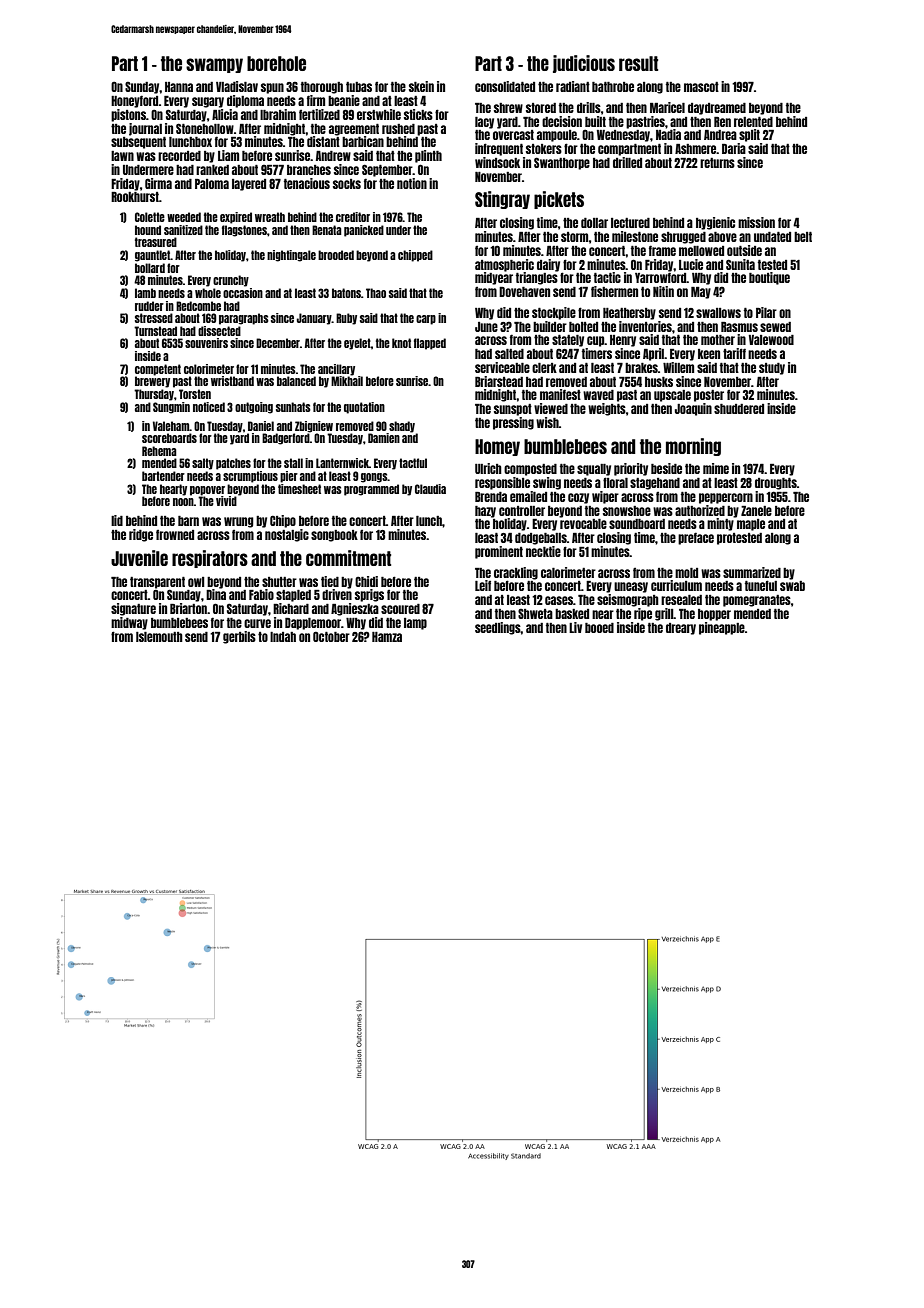  Describe the element at coordinates (584, 64) in the image. I see `judicious` at that location.
